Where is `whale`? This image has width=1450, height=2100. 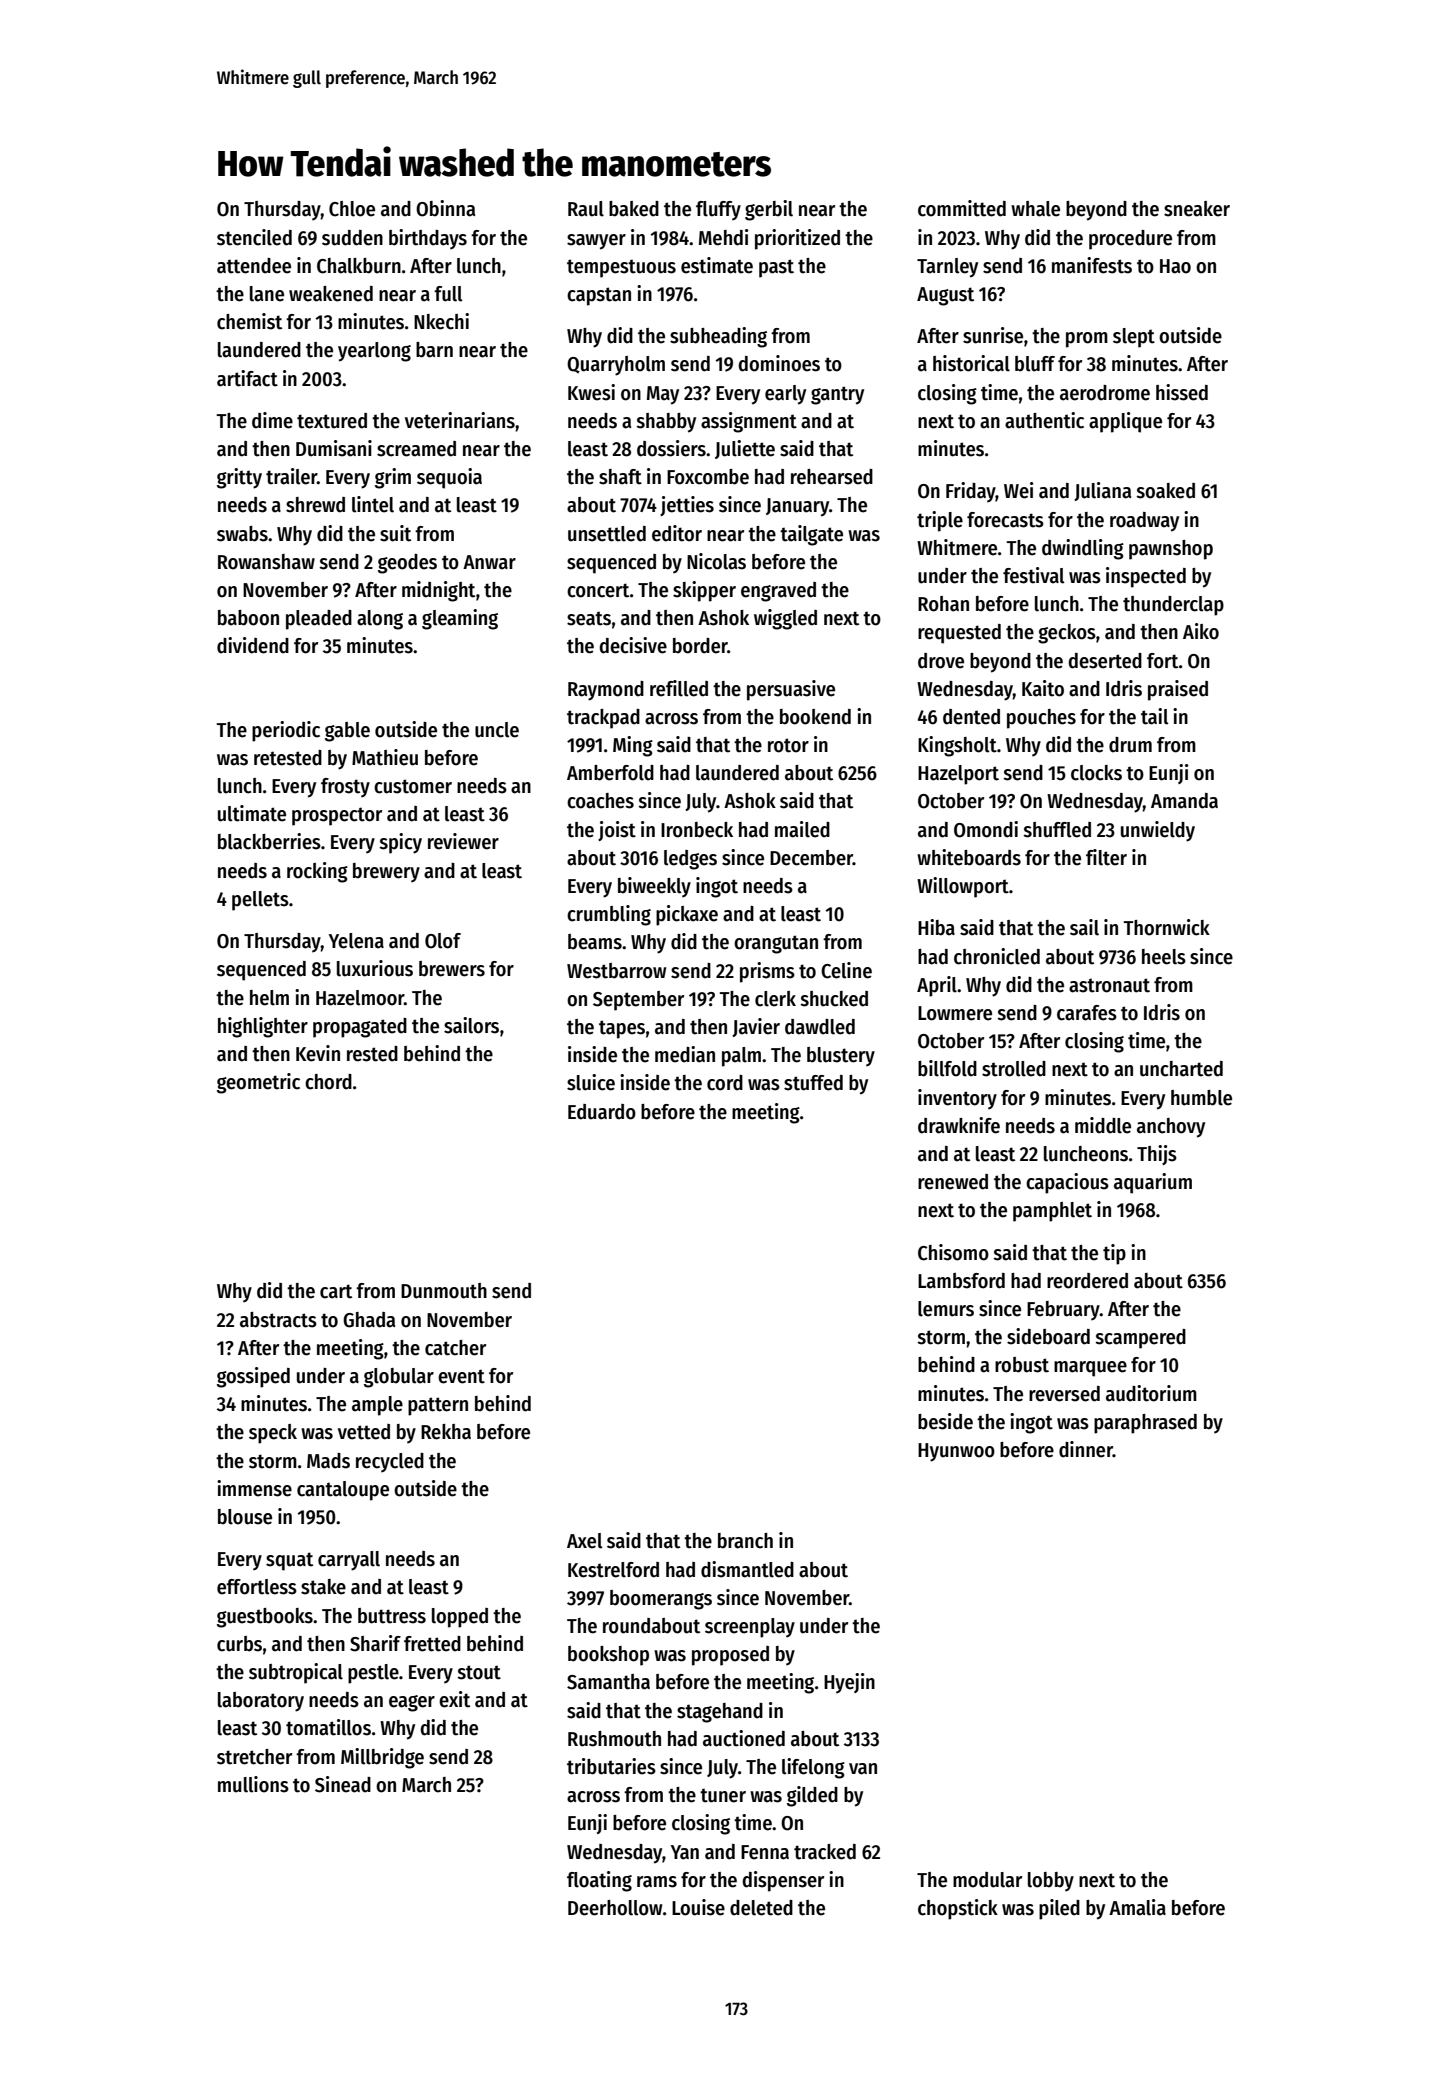
whale is located at coordinates (1035, 209).
